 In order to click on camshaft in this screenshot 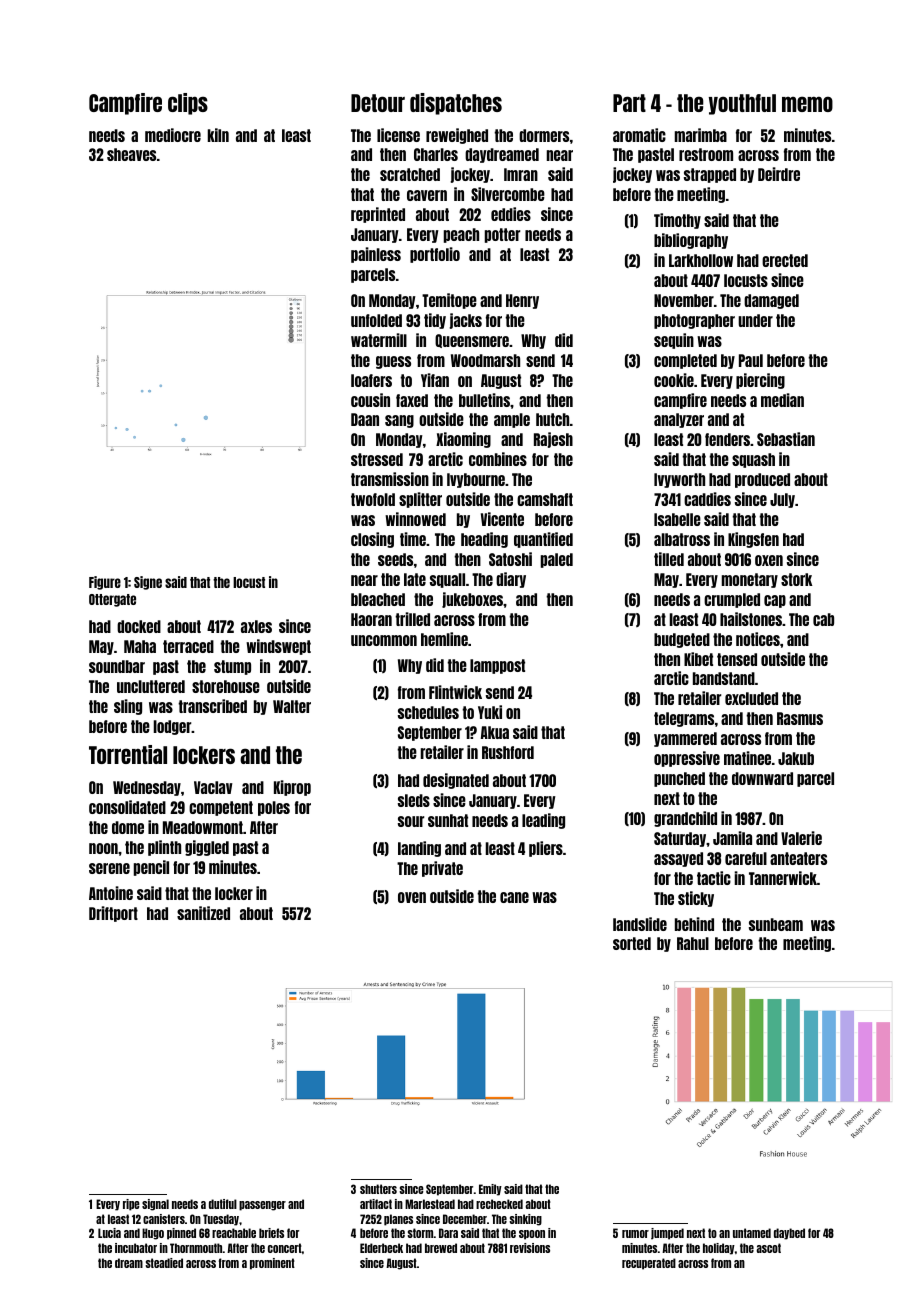, I will do `click(545, 499)`.
